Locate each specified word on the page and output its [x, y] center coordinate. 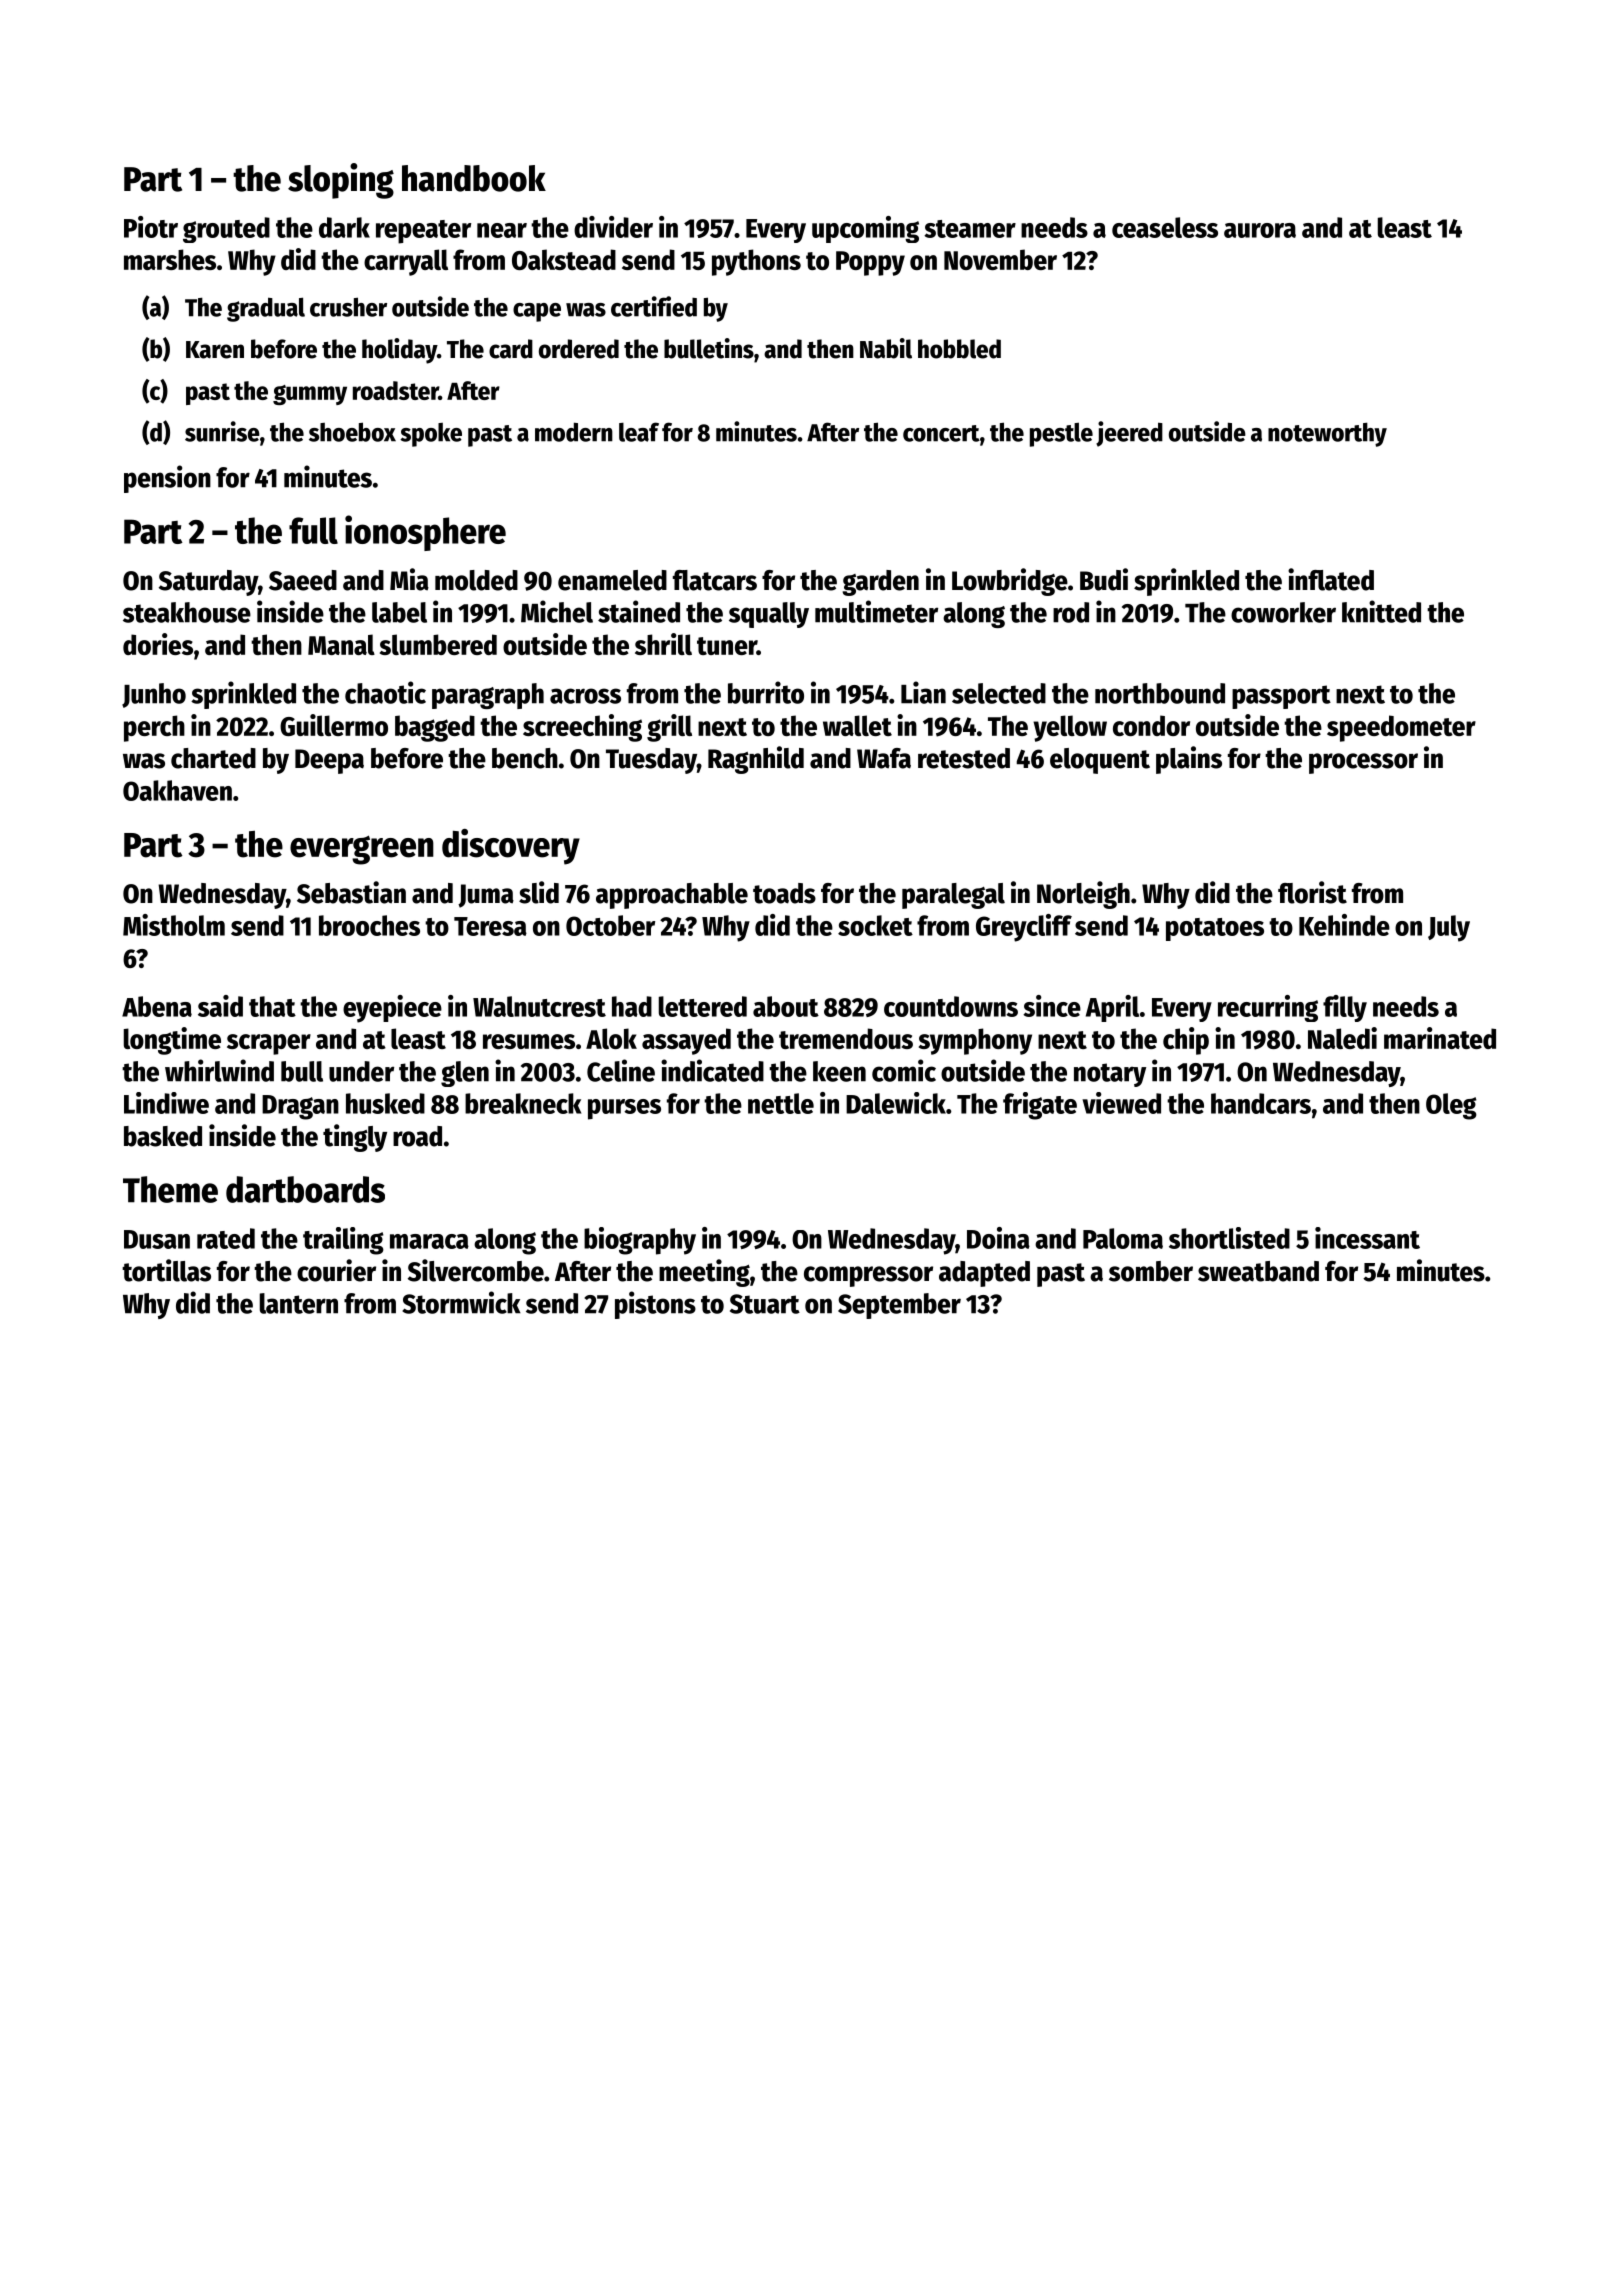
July [1449, 928]
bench [525, 758]
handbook [474, 178]
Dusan [157, 1239]
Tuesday [651, 761]
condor [1151, 725]
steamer [970, 229]
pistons [655, 1305]
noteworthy [1327, 435]
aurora [1260, 230]
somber [1151, 1271]
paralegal [953, 896]
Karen [215, 350]
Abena [157, 1006]
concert [941, 433]
